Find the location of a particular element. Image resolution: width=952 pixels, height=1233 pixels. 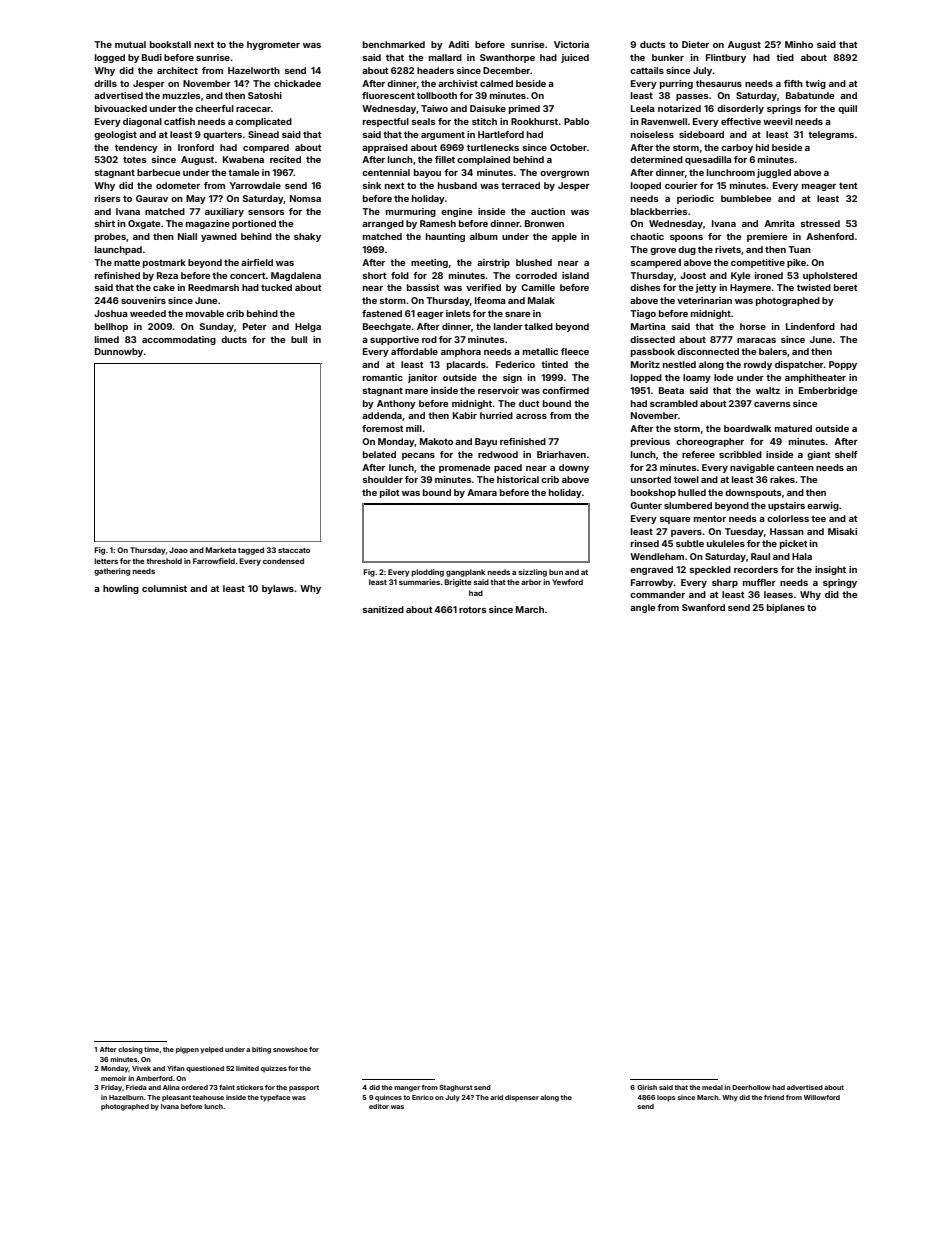

affordable is located at coordinates (414, 351).
